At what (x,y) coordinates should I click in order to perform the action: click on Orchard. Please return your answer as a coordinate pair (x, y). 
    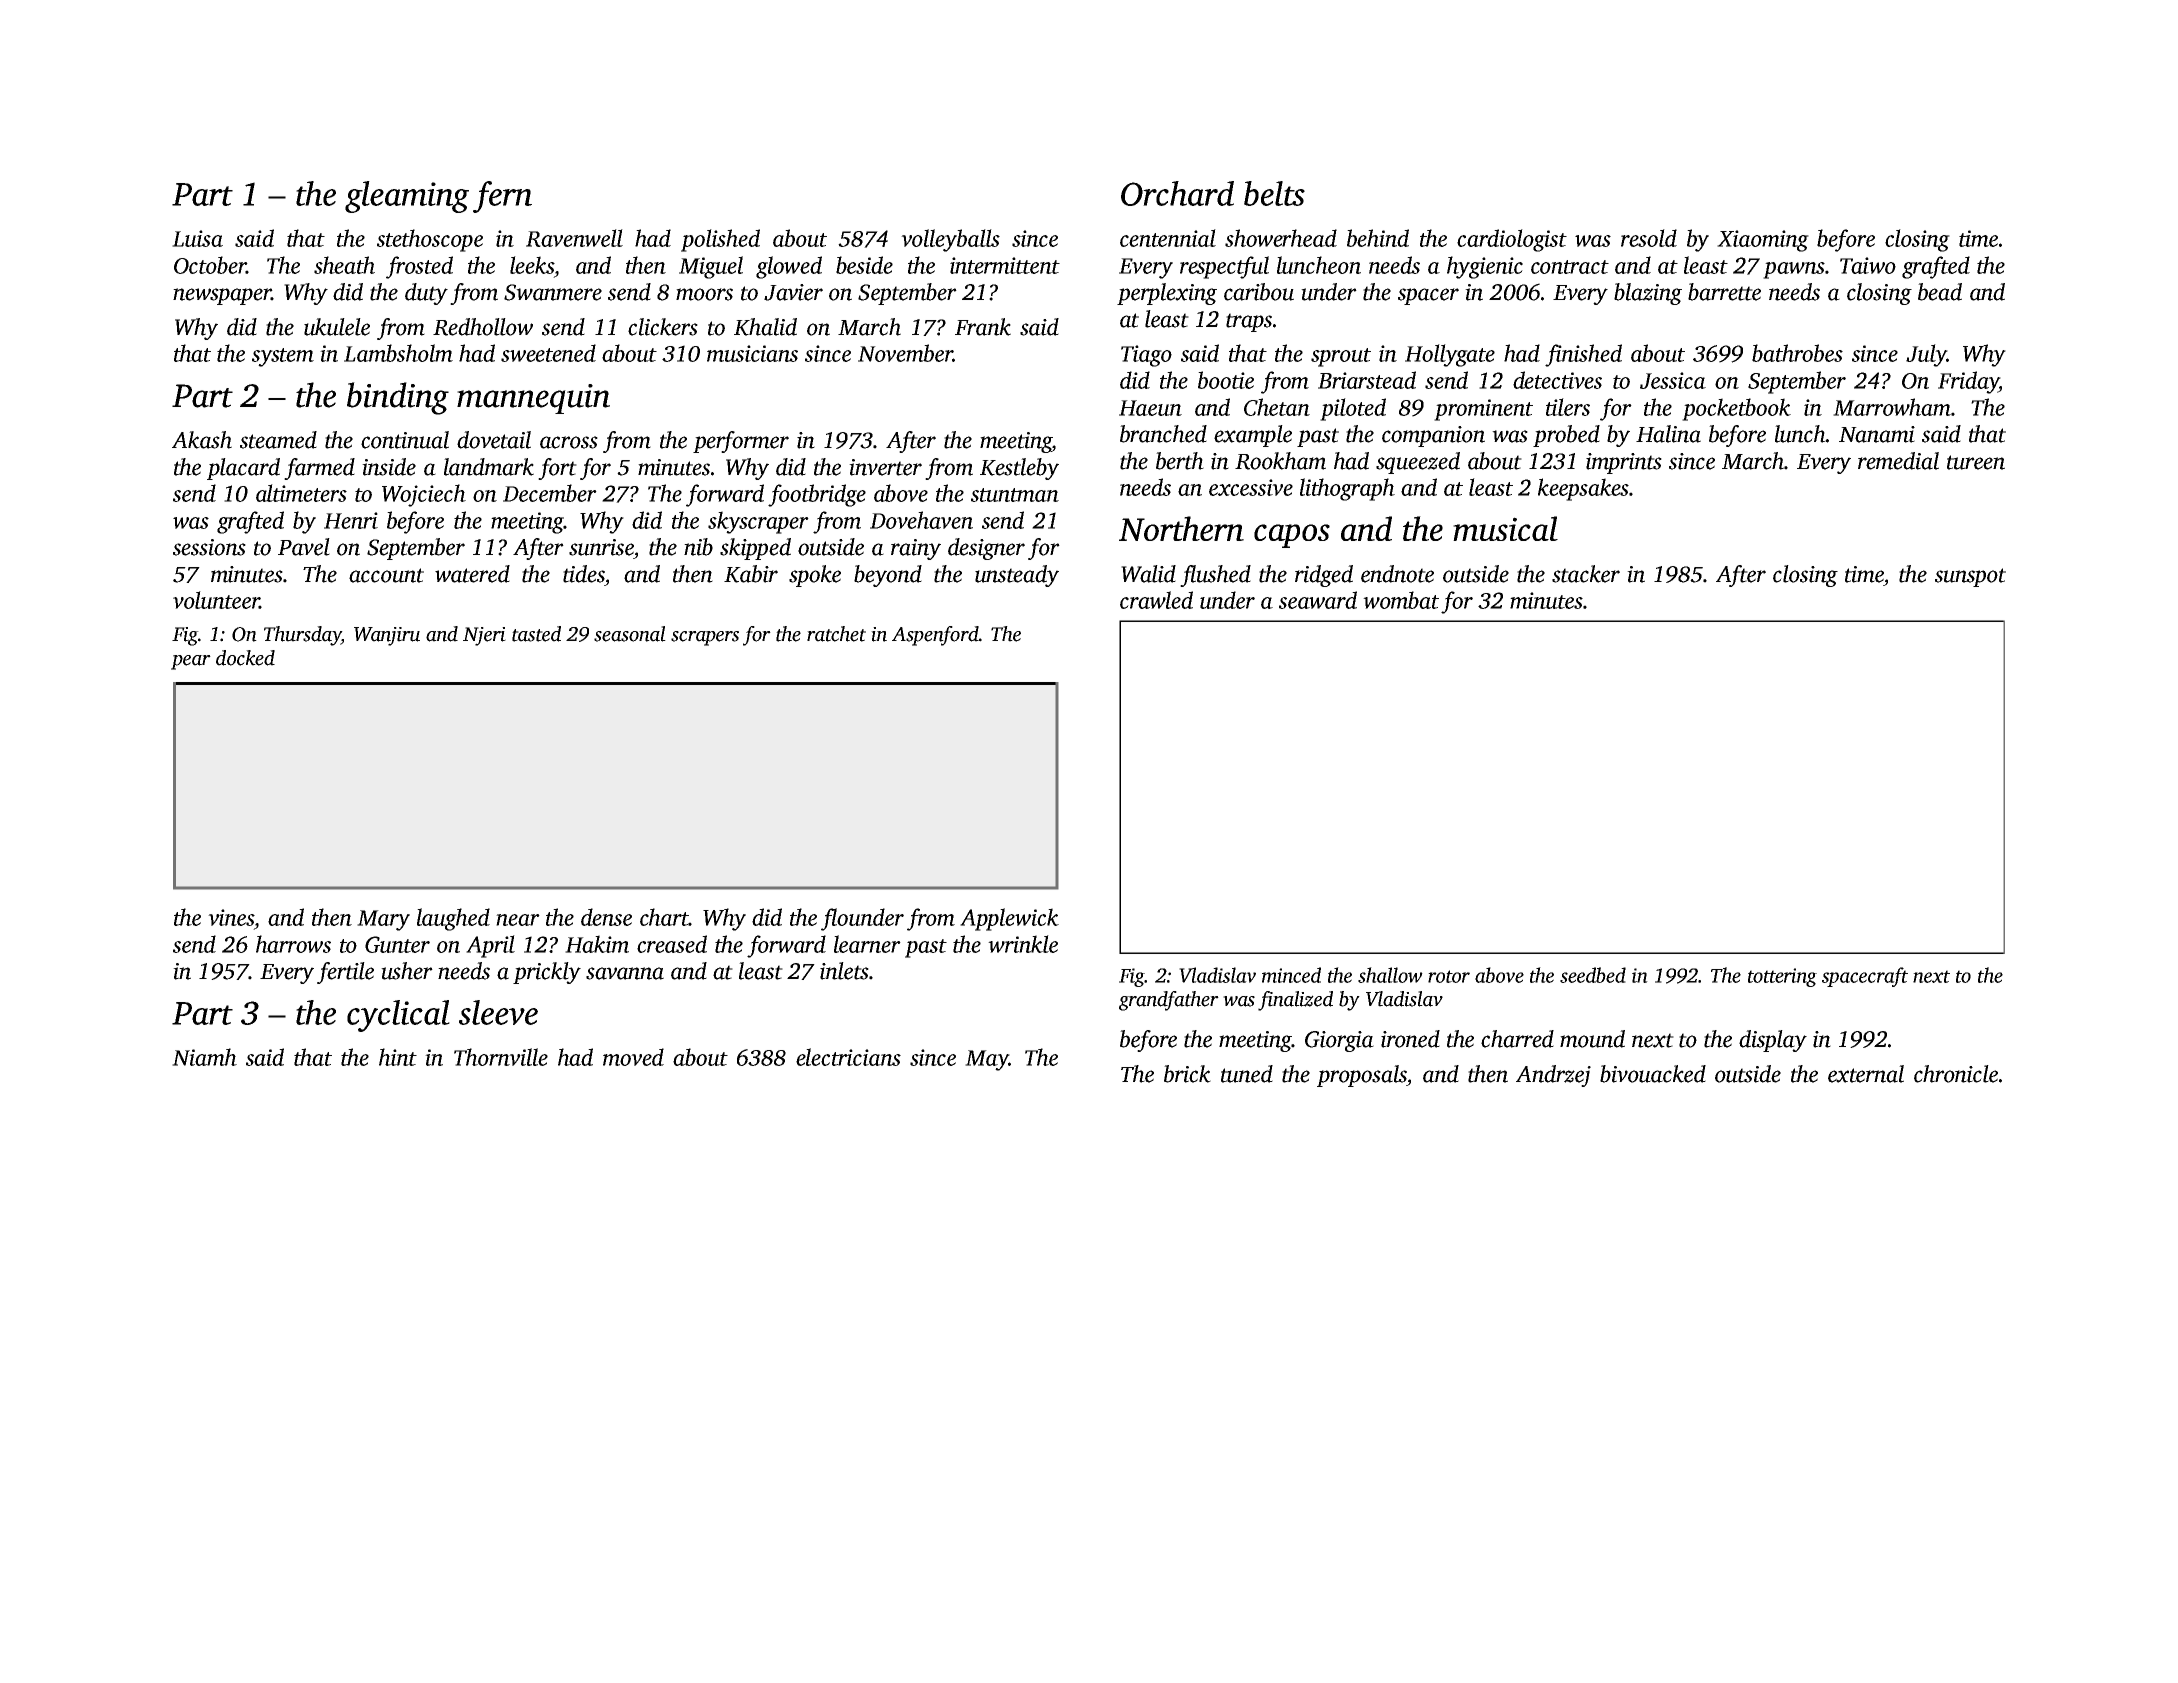
    Looking at the image, I should click on (1177, 193).
